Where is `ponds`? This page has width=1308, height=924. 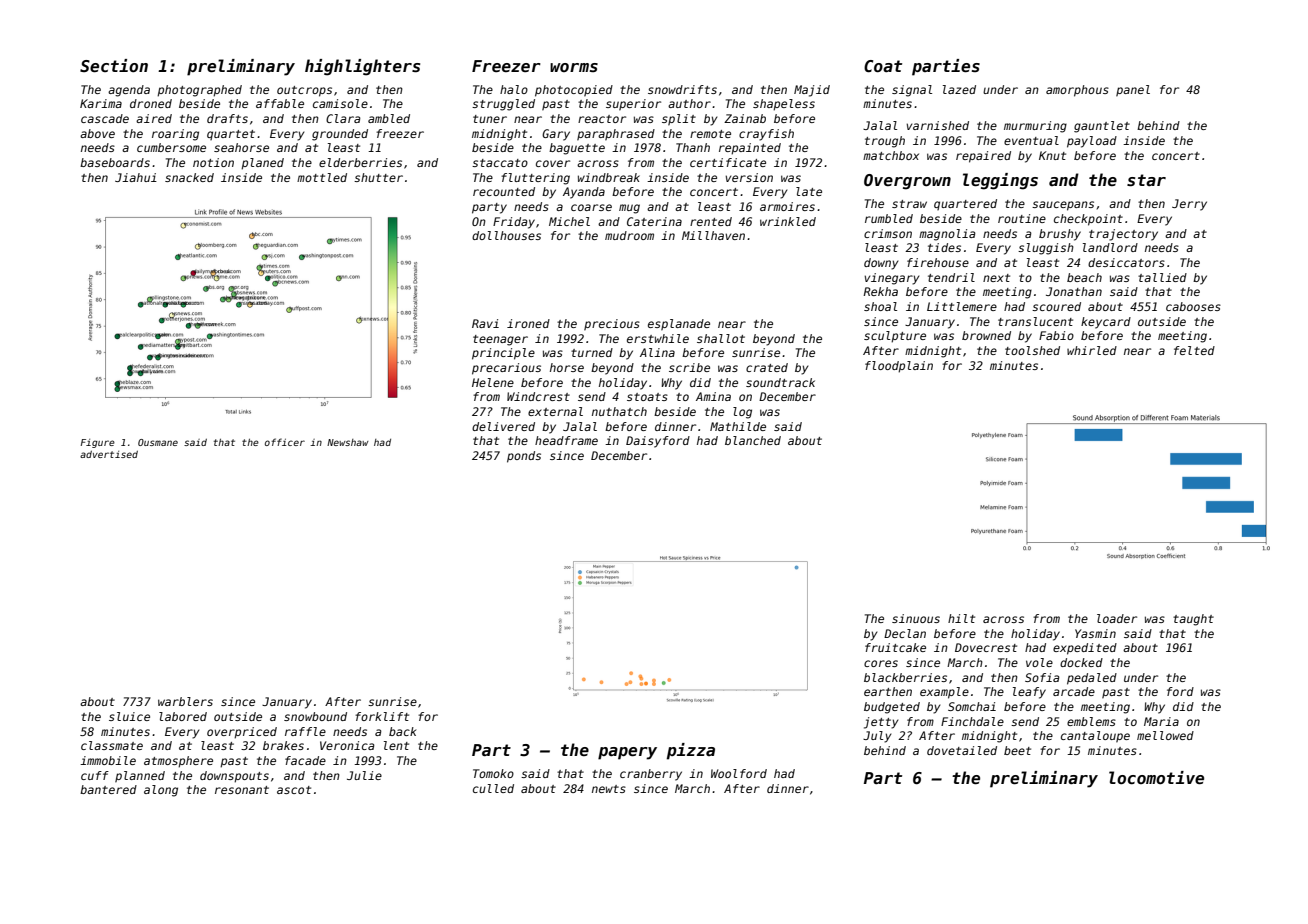 ponds is located at coordinates (524, 457).
